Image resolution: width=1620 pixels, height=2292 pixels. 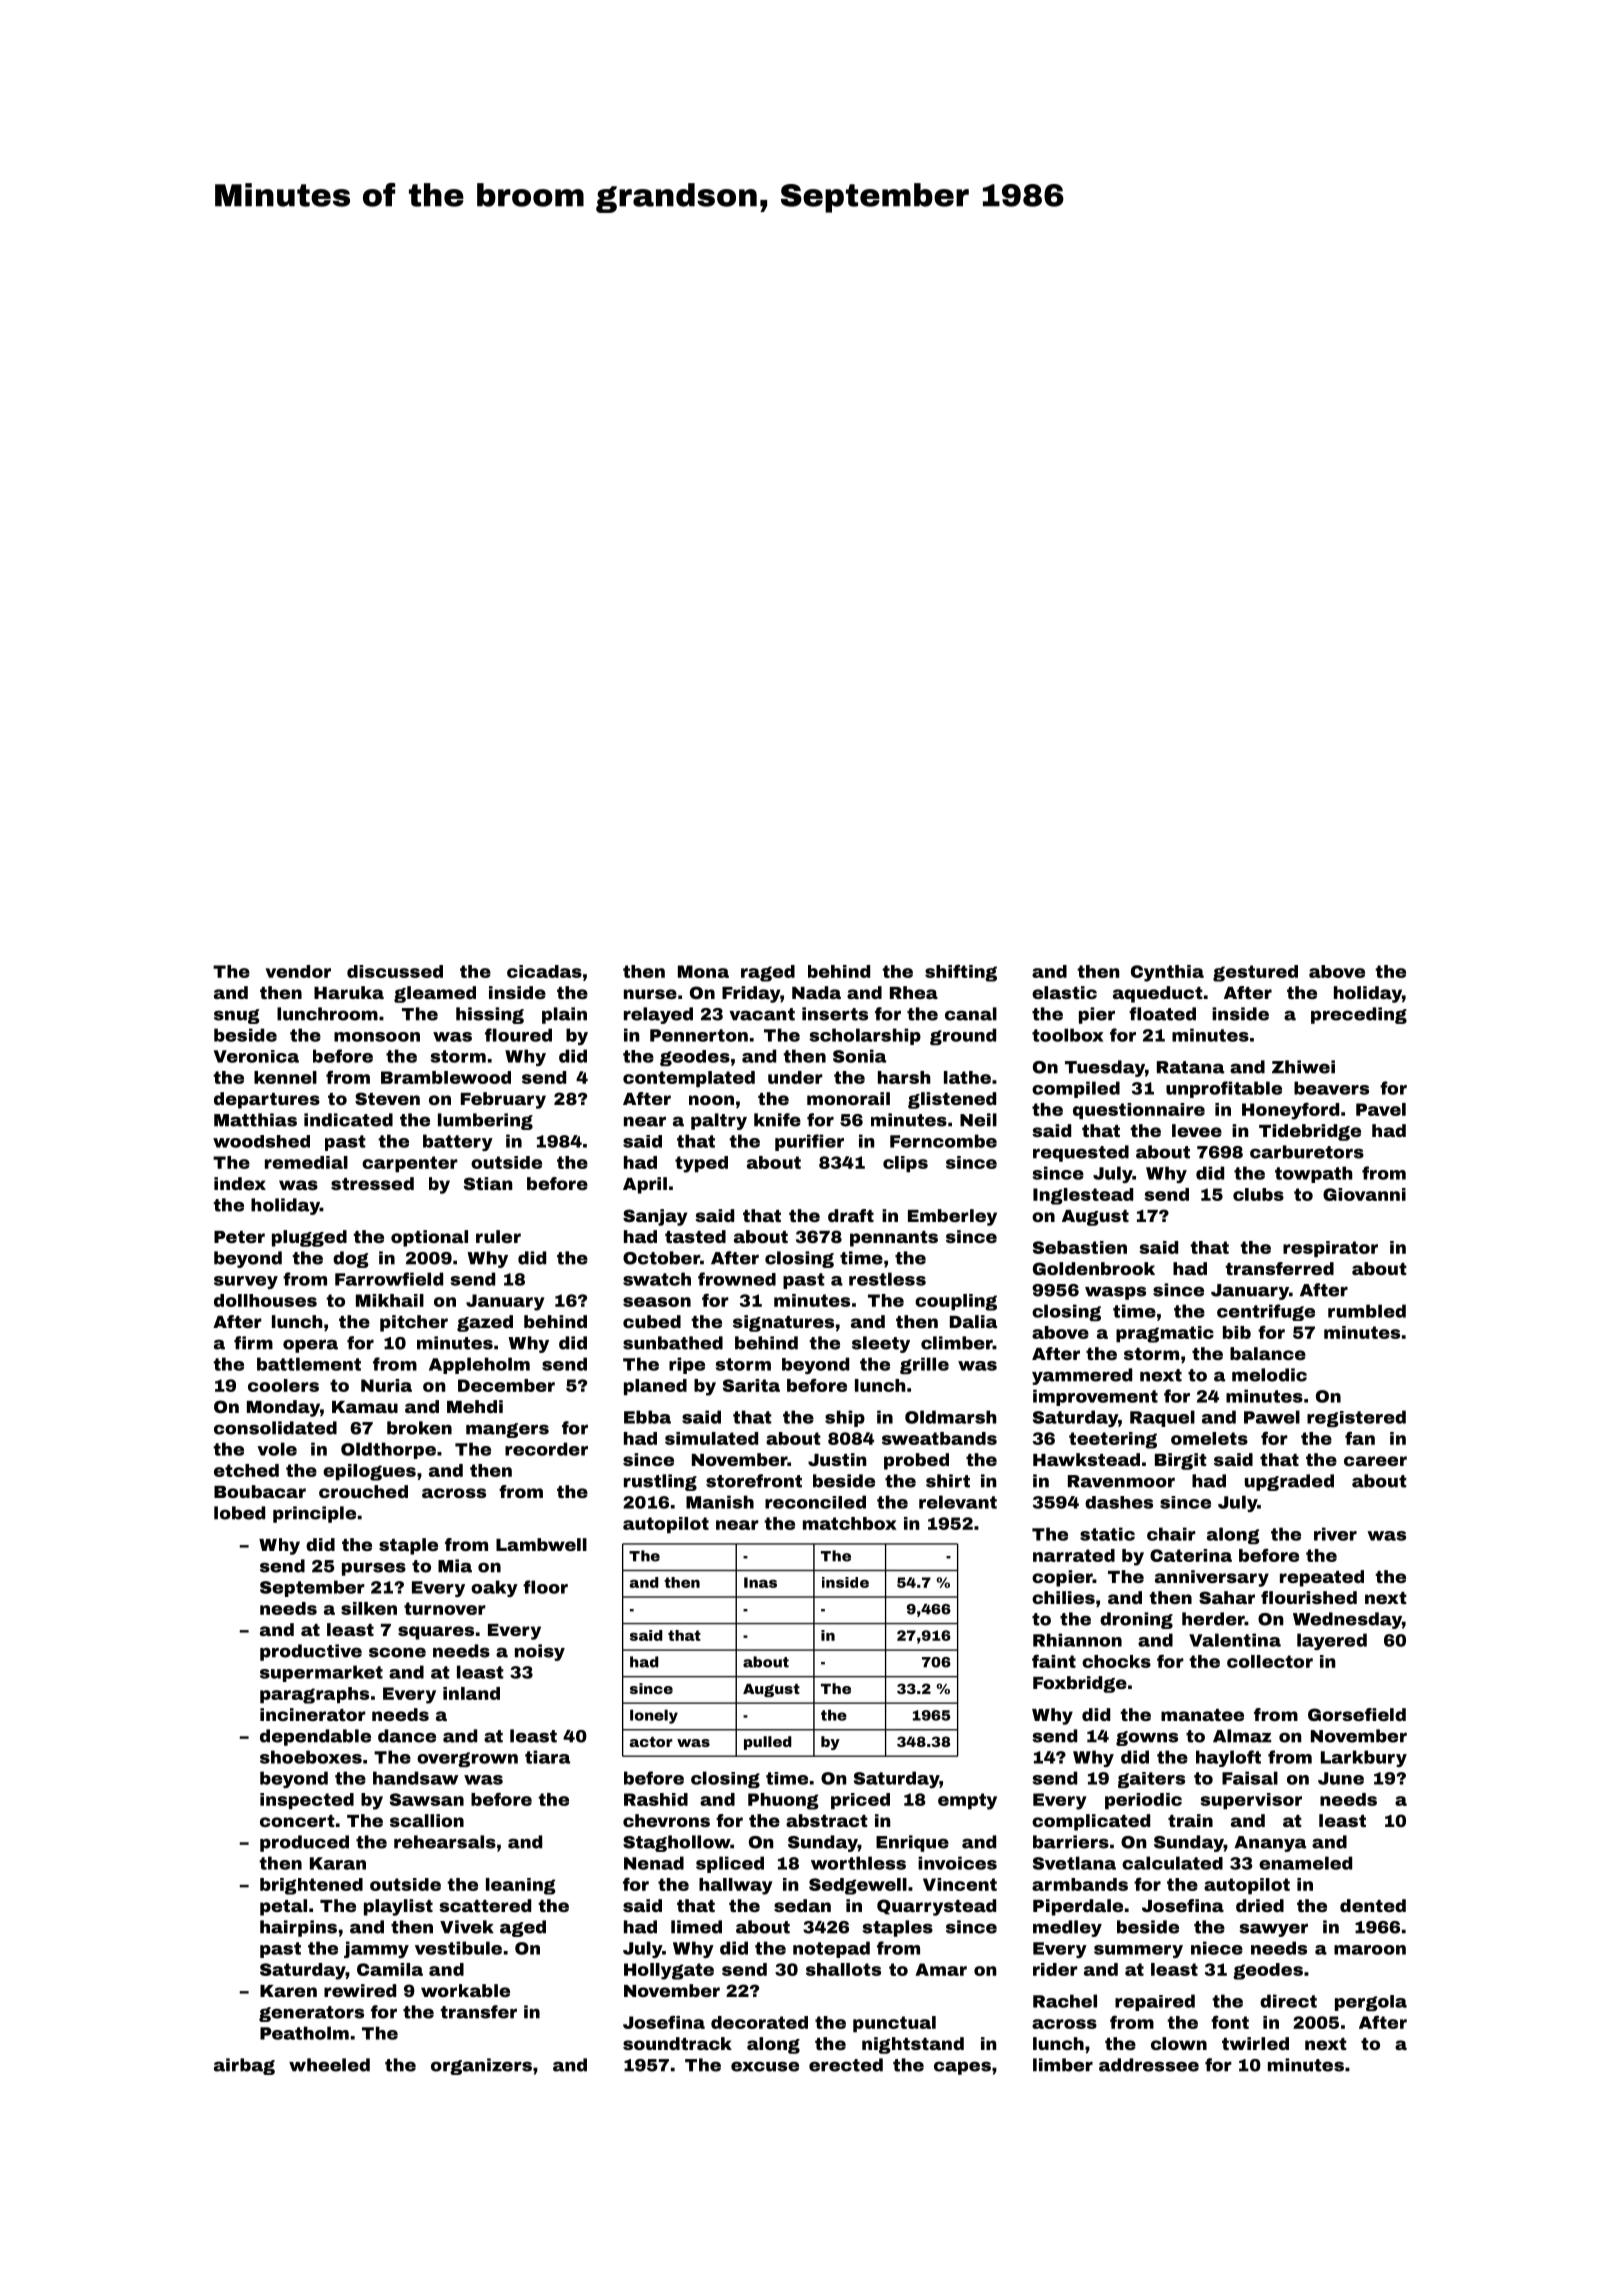 I want to click on inland, so click(x=471, y=1693).
